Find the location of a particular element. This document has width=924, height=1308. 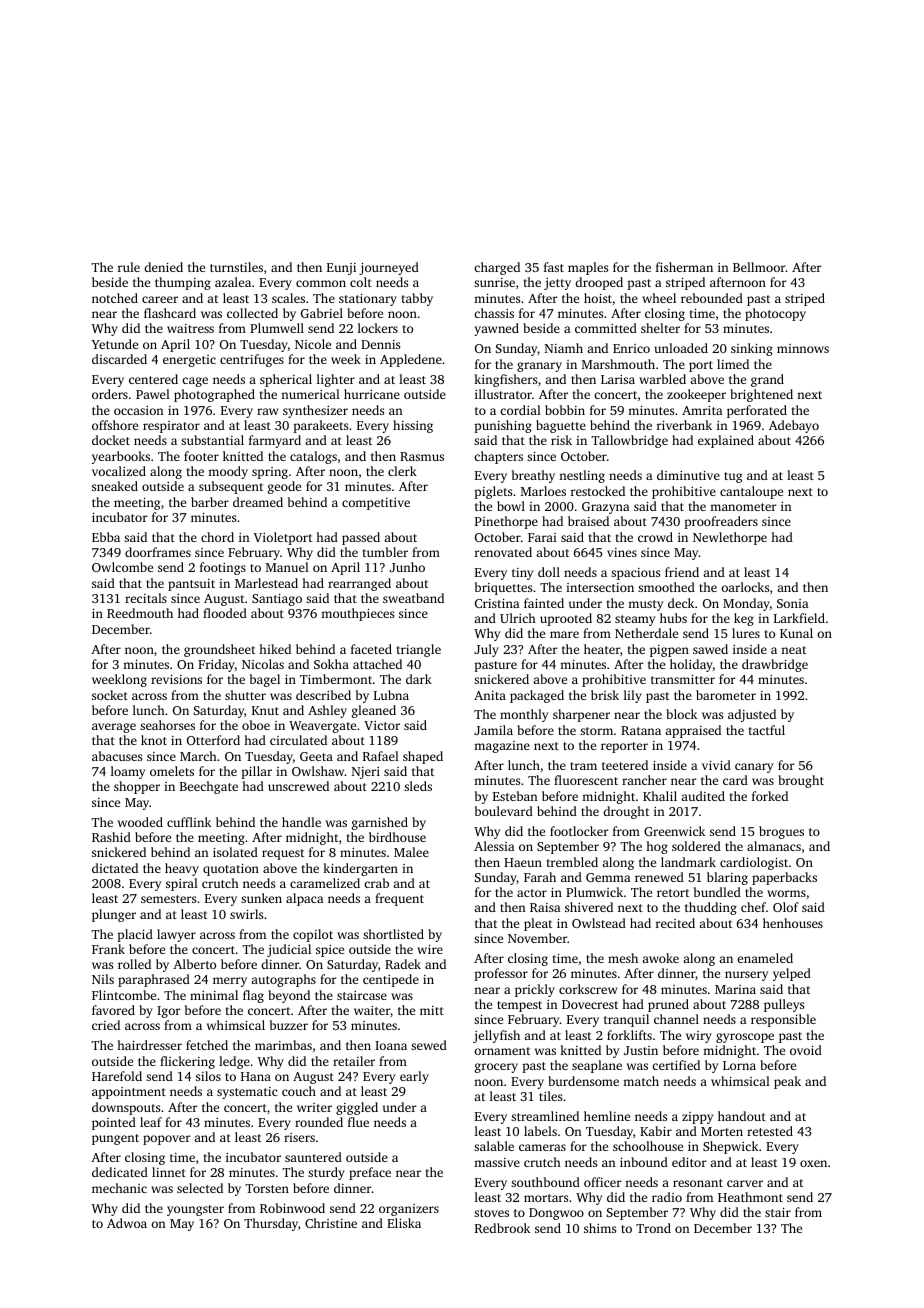

shims is located at coordinates (600, 1228).
